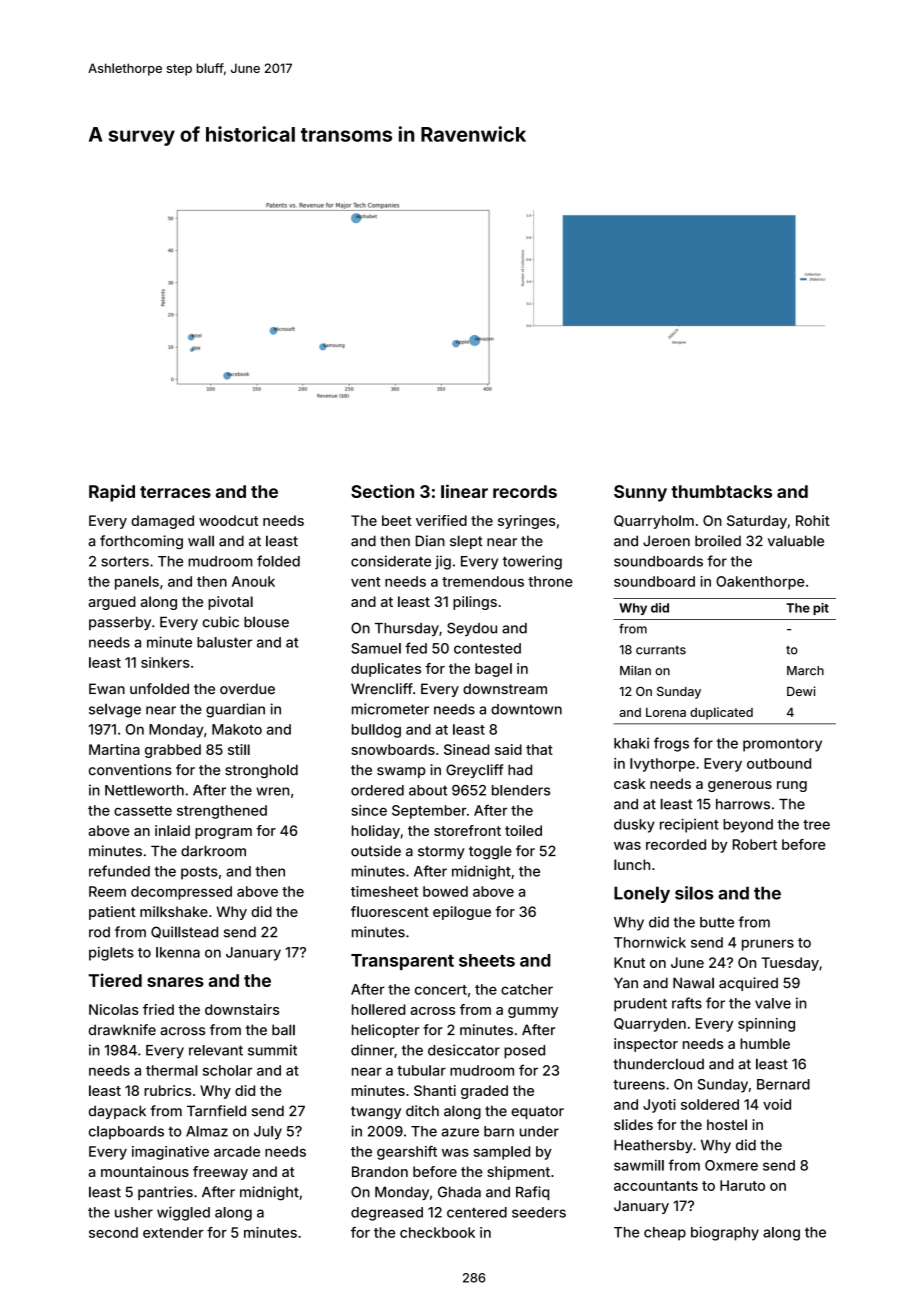 The height and width of the image is (1308, 924). I want to click on Reem, so click(107, 891).
